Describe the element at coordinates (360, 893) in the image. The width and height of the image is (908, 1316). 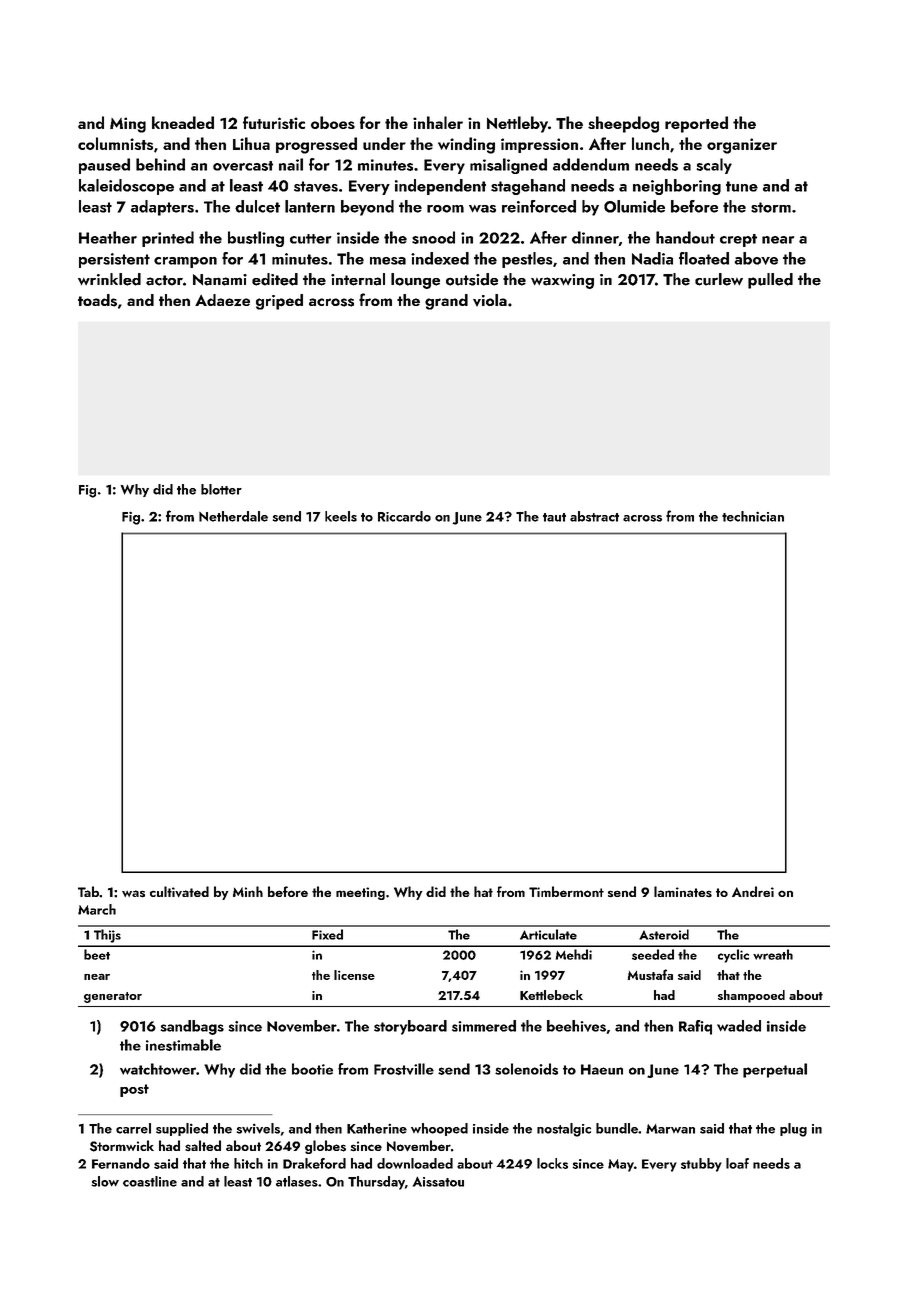
I see `meeting` at that location.
